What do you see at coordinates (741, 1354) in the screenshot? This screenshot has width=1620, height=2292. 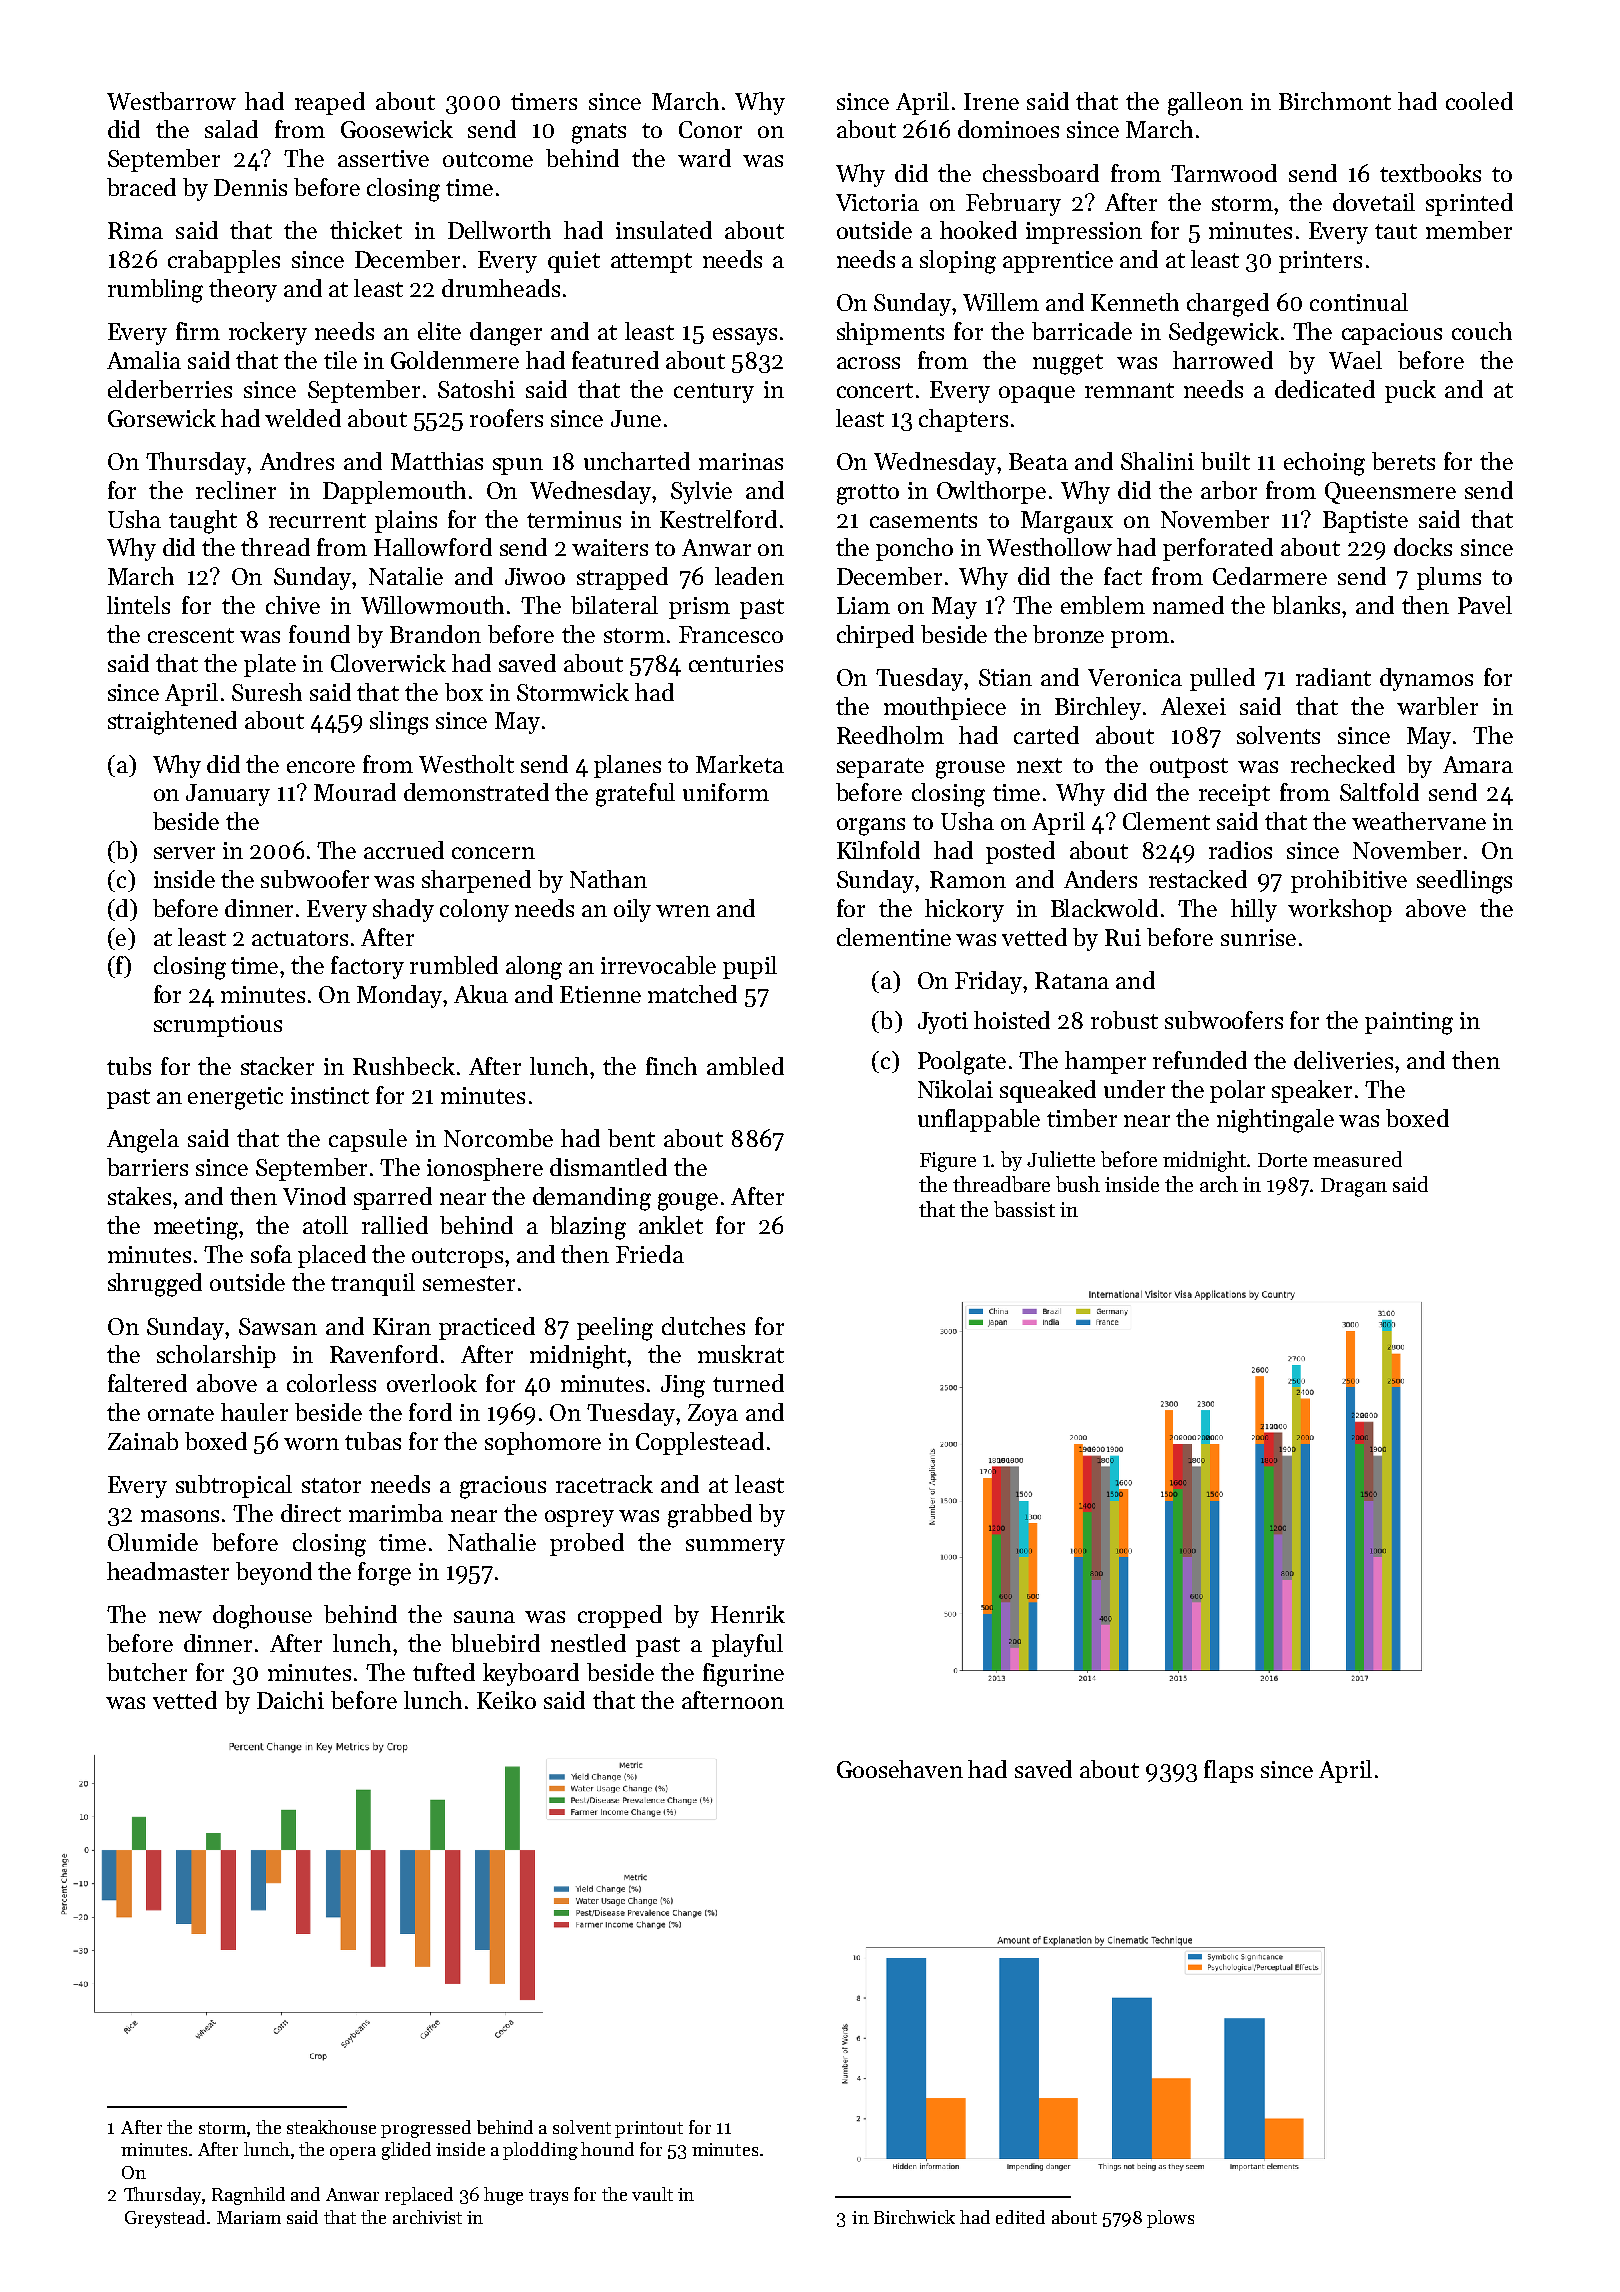 I see `muskrat` at bounding box center [741, 1354].
